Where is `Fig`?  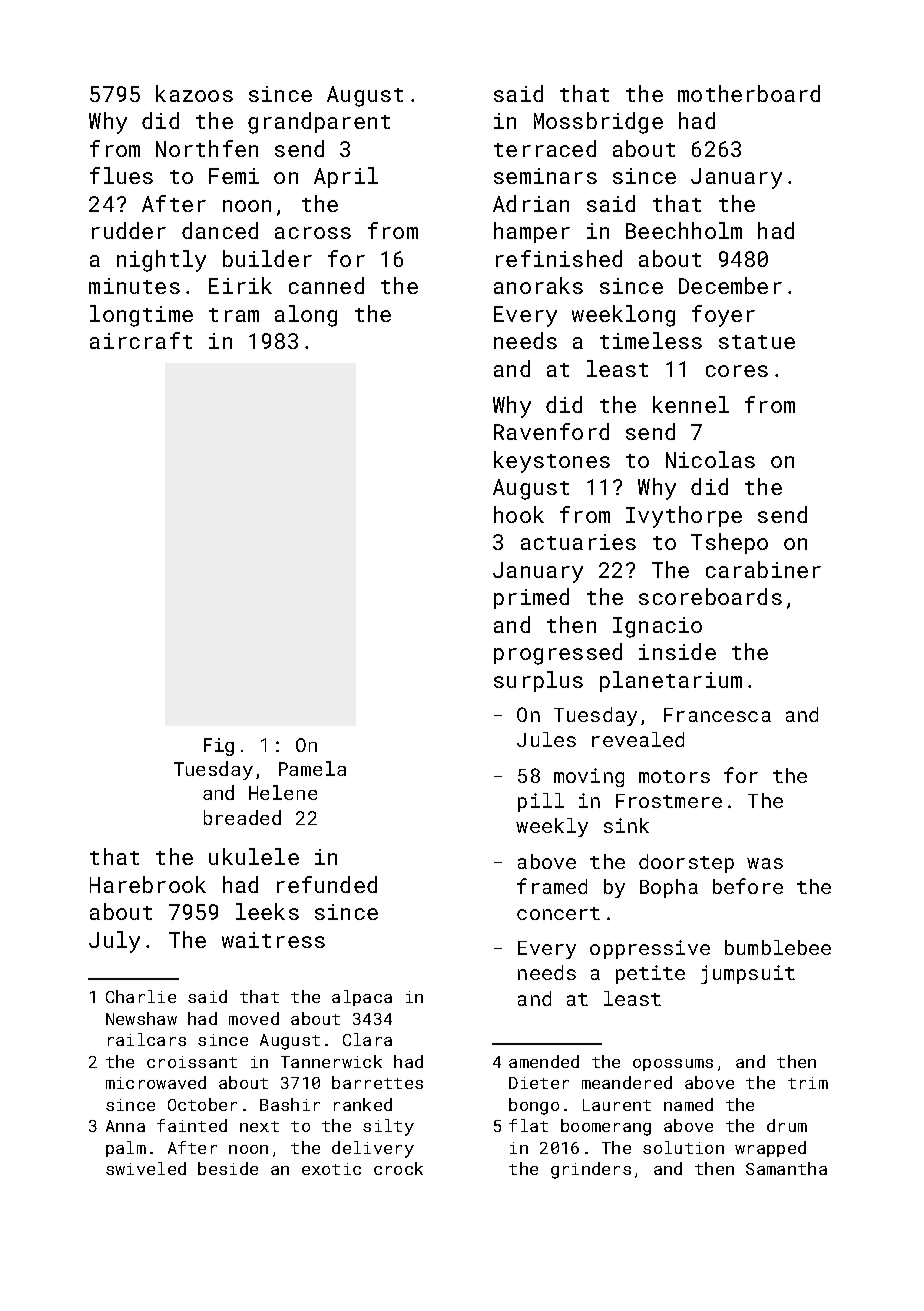
Fig is located at coordinates (219, 747).
